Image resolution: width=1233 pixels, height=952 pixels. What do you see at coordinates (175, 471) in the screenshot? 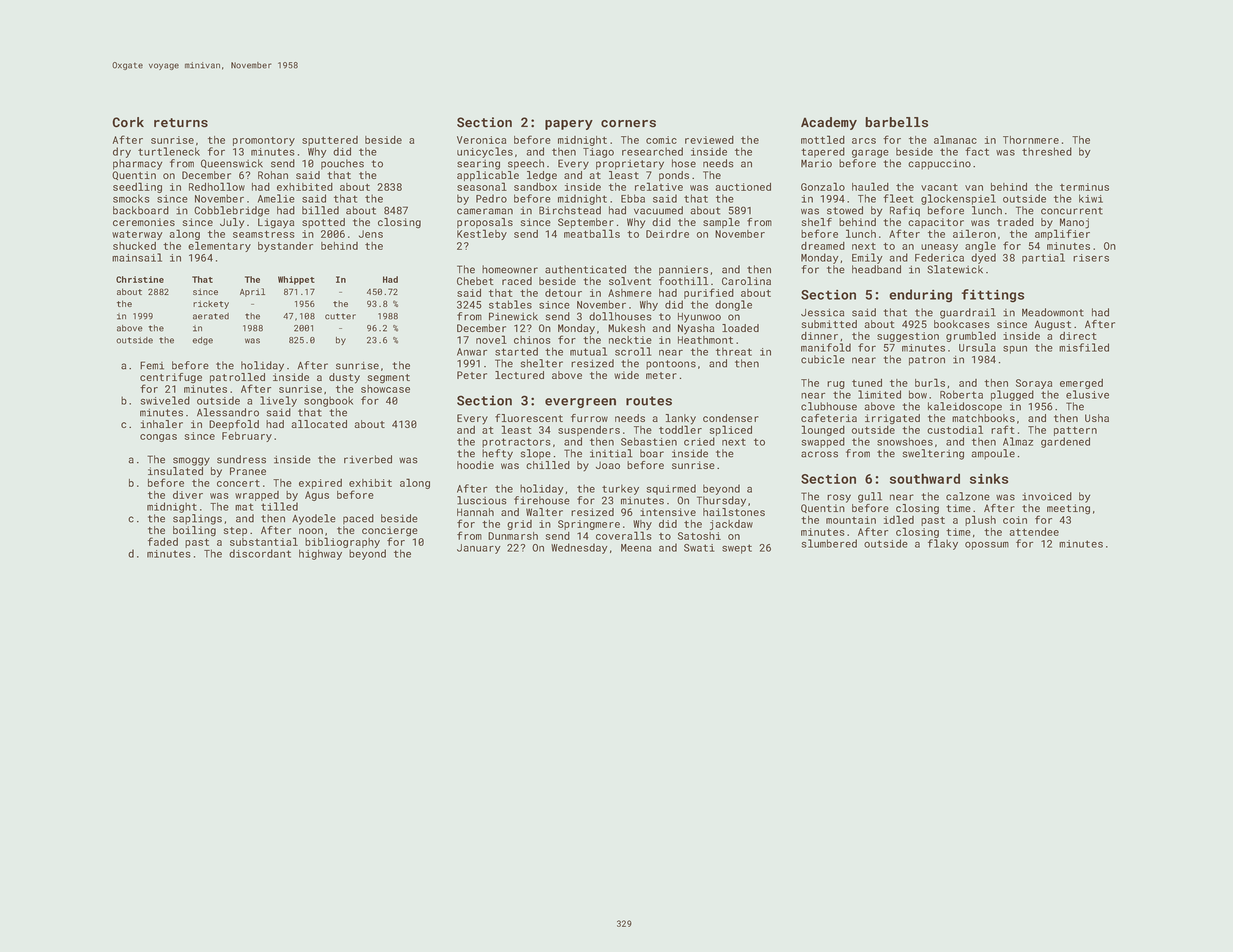
I see `insulated` at bounding box center [175, 471].
